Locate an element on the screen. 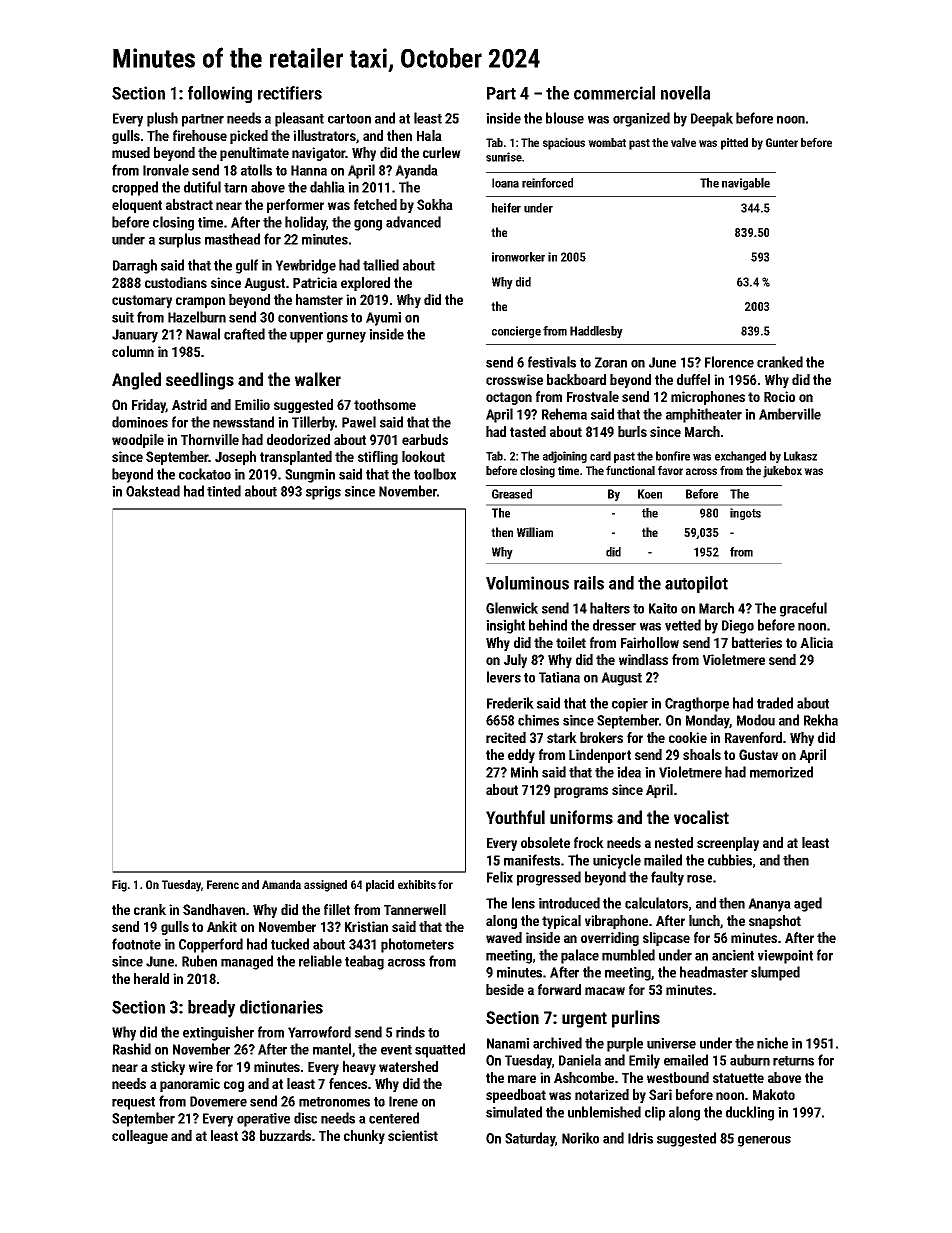 Image resolution: width=952 pixels, height=1233 pixels. eloquent is located at coordinates (137, 206).
